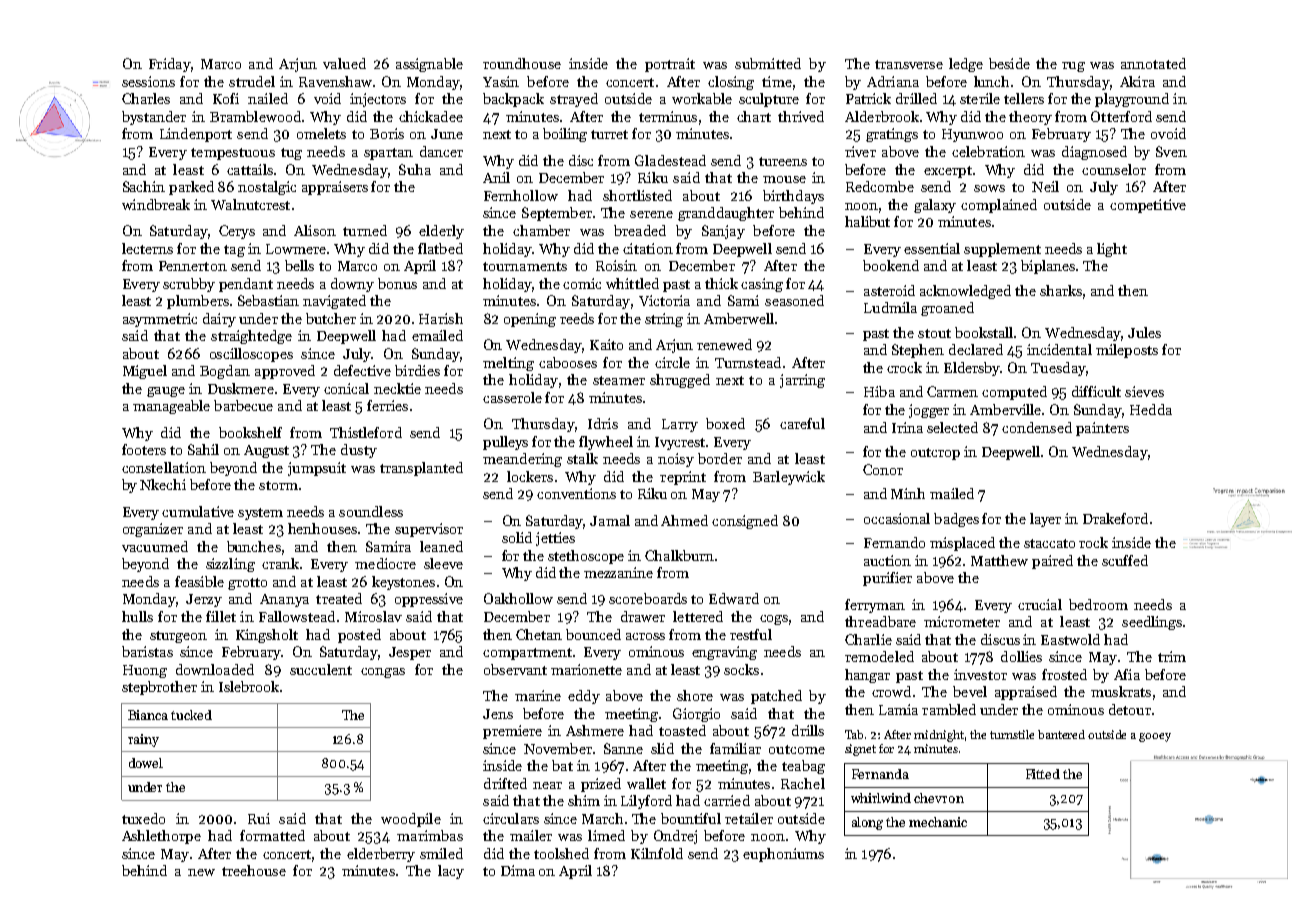  Describe the element at coordinates (254, 870) in the image. I see `treehouse` at that location.
